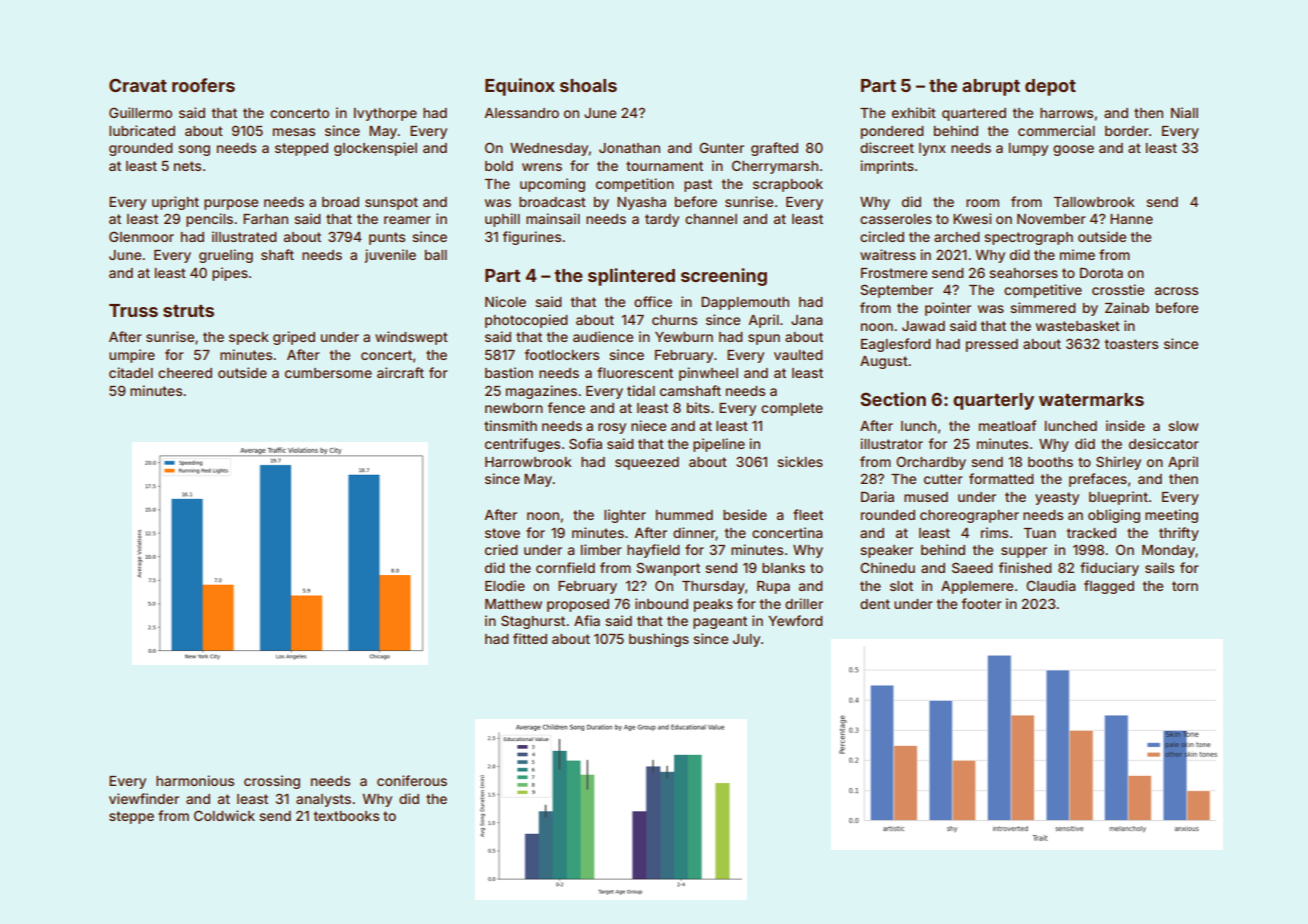 The width and height of the screenshot is (1308, 924). What do you see at coordinates (400, 372) in the screenshot?
I see `aircraft` at bounding box center [400, 372].
